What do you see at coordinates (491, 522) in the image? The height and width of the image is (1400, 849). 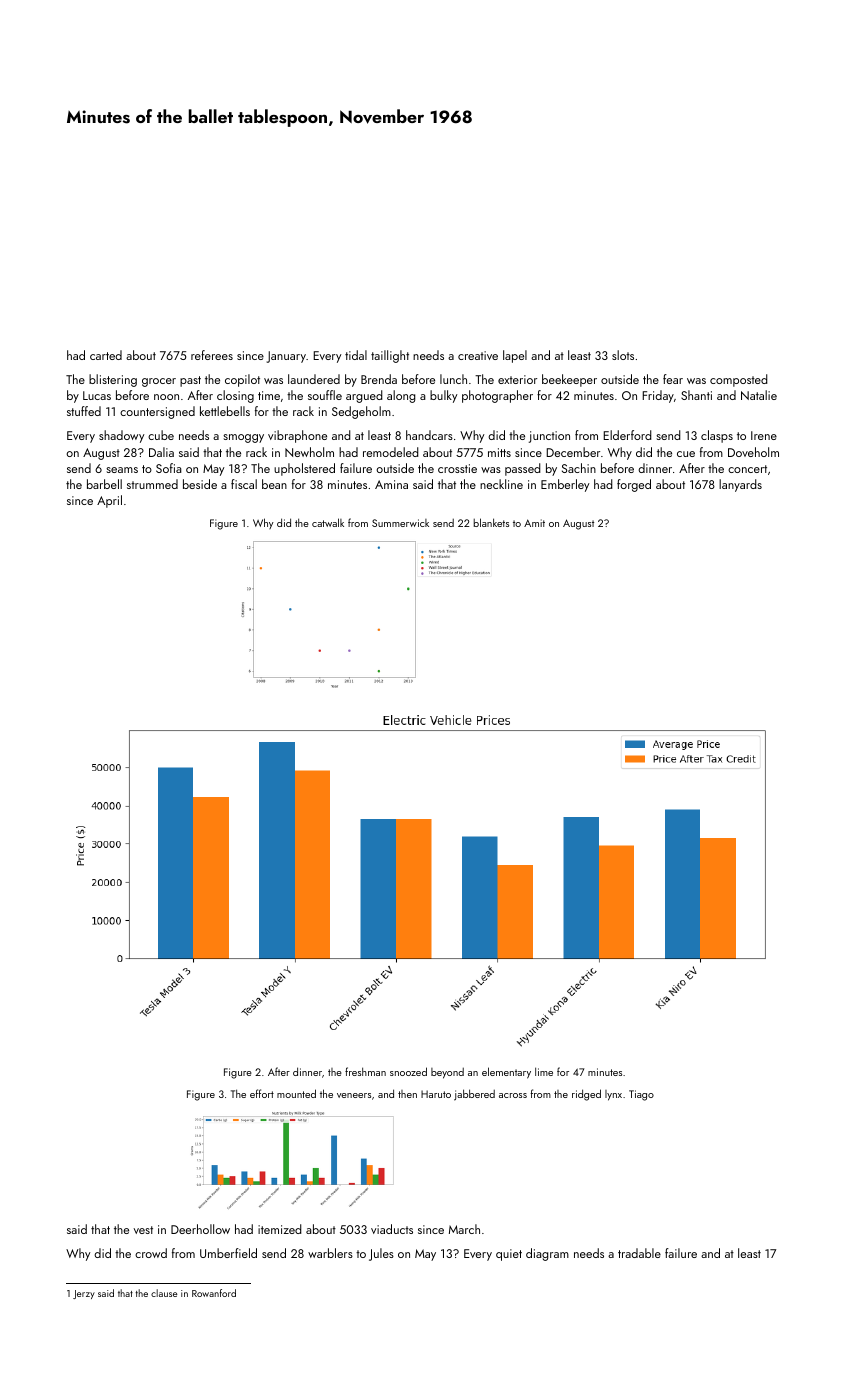 I see `blankets` at bounding box center [491, 522].
